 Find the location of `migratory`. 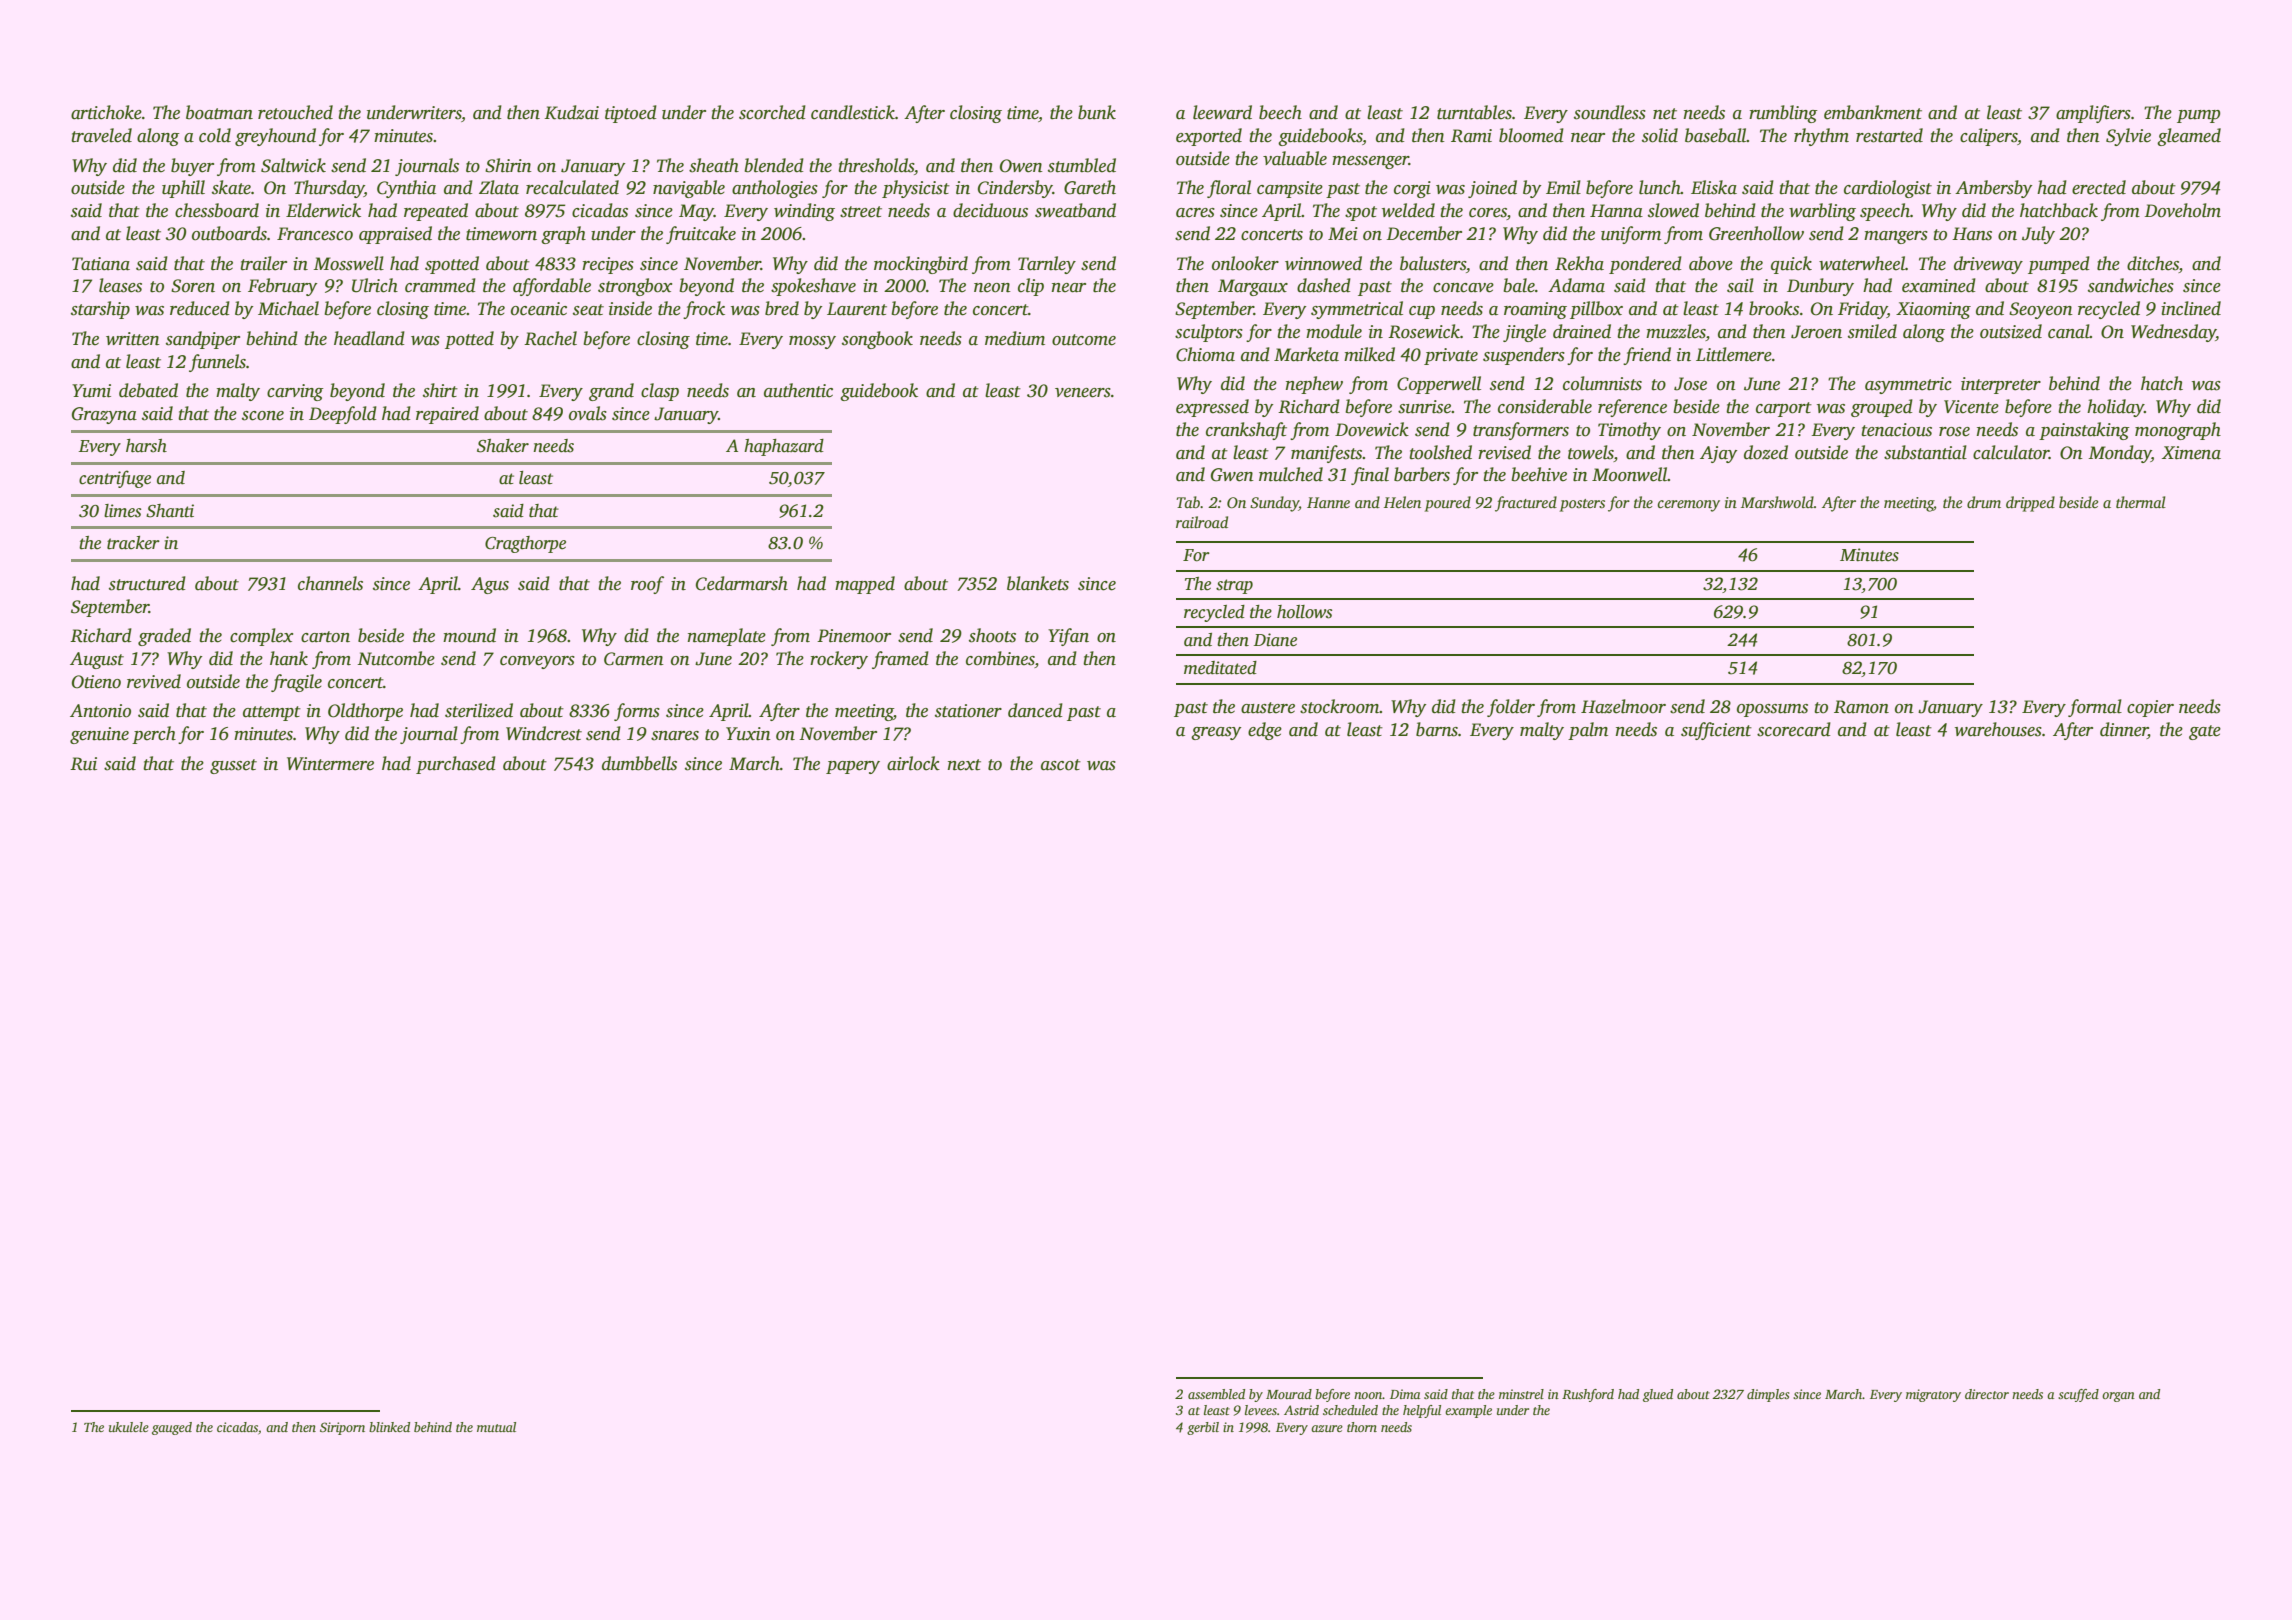

migratory is located at coordinates (1933, 1395).
